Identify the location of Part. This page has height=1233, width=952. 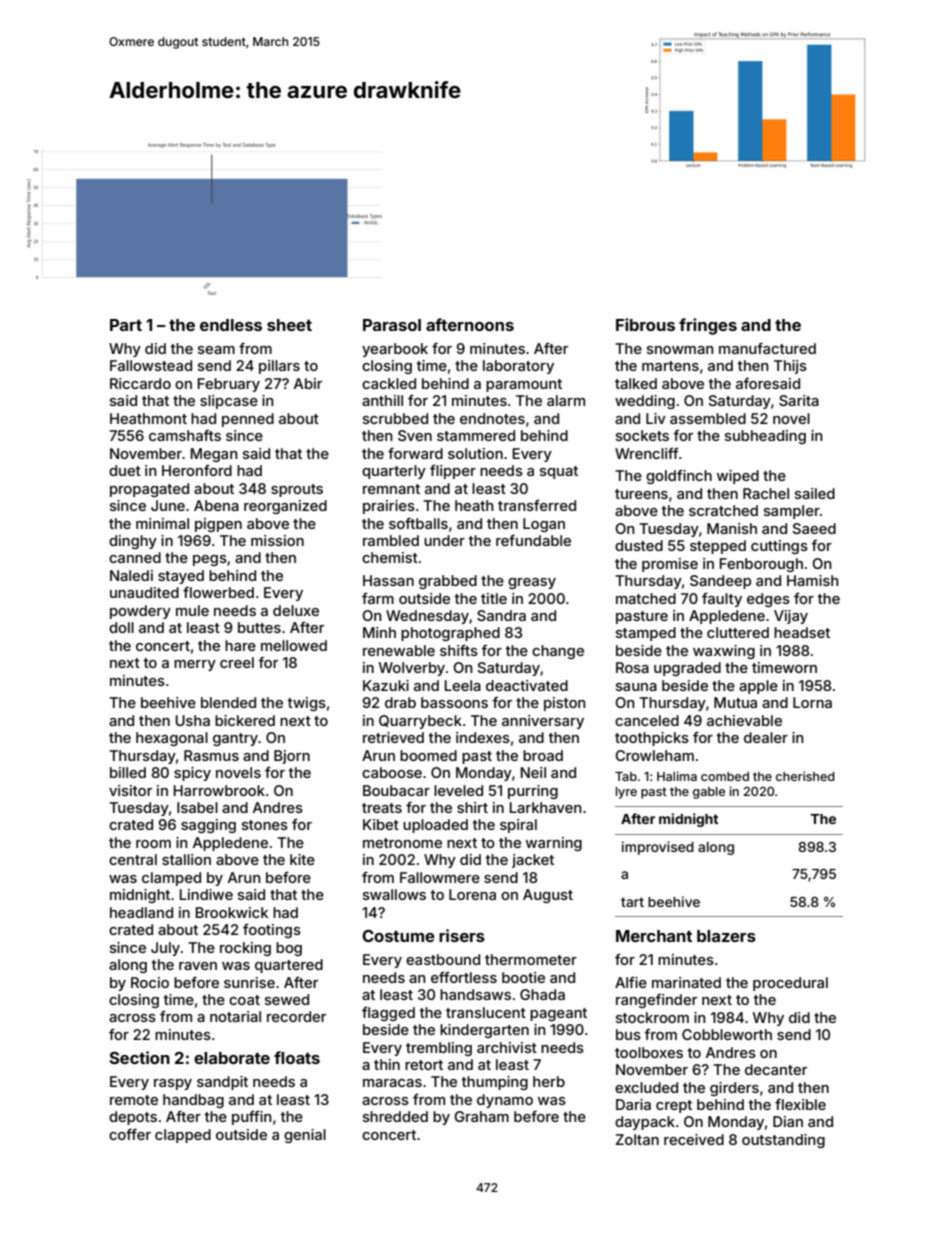
(126, 325).
